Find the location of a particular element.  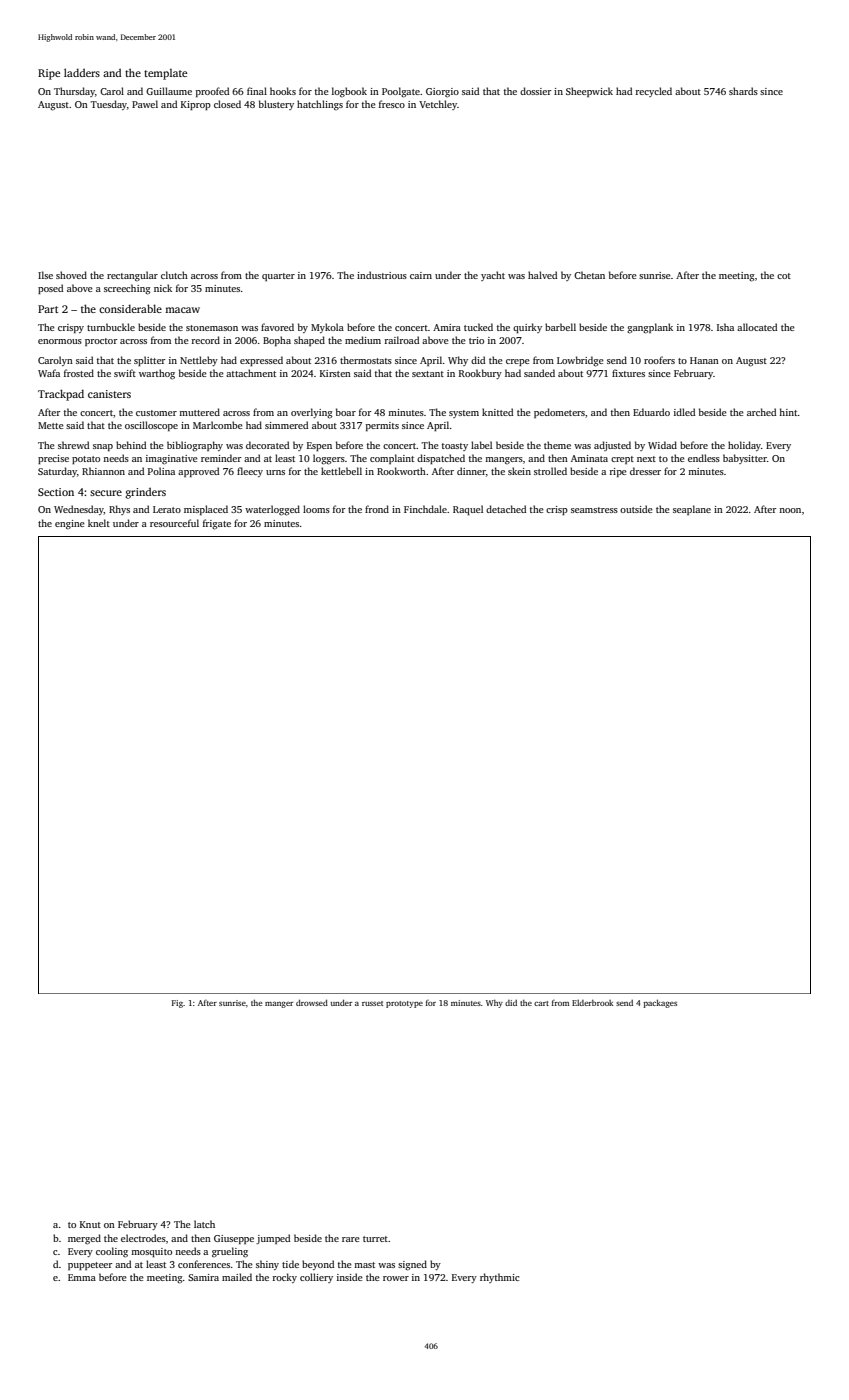

sanded is located at coordinates (539, 373).
